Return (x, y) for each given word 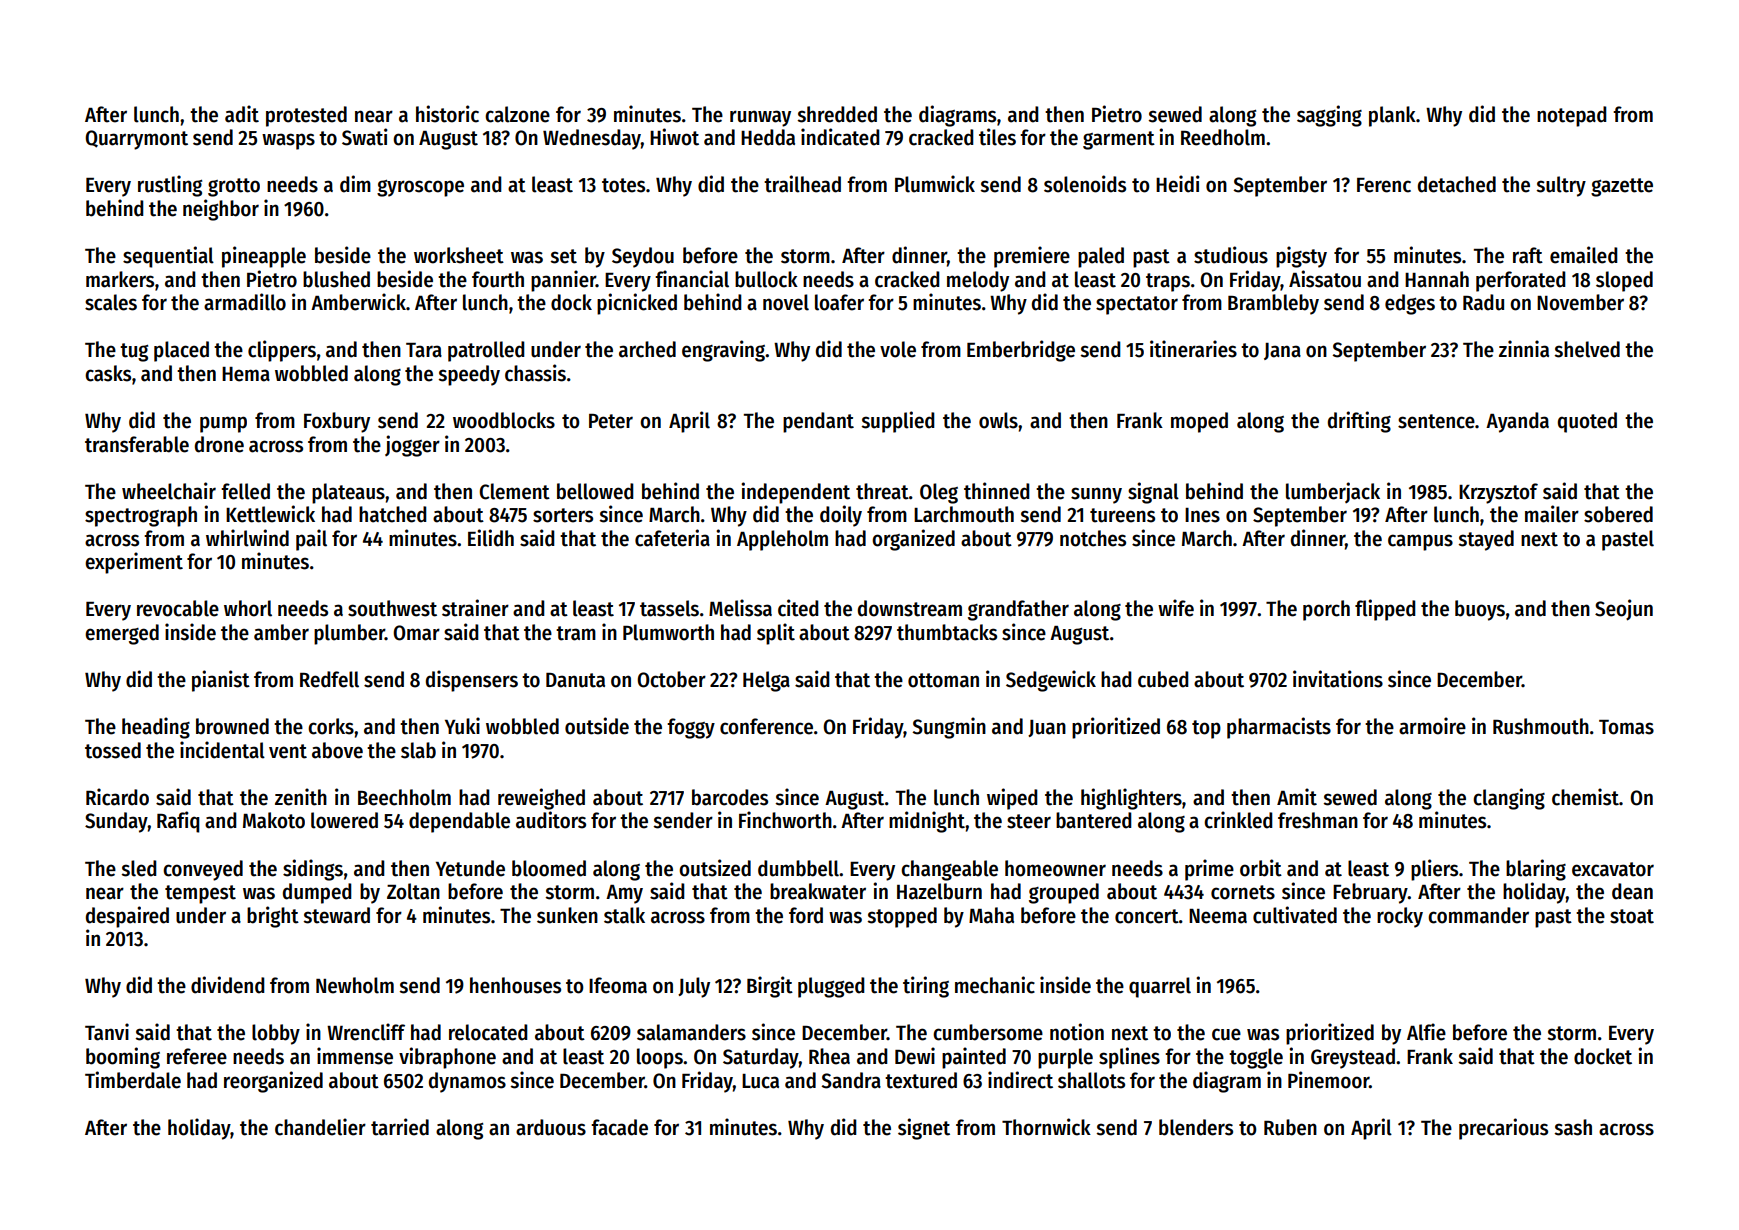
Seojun (1624, 610)
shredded (837, 114)
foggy (691, 728)
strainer (475, 608)
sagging (1329, 116)
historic (447, 114)
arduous (551, 1127)
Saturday (761, 1058)
